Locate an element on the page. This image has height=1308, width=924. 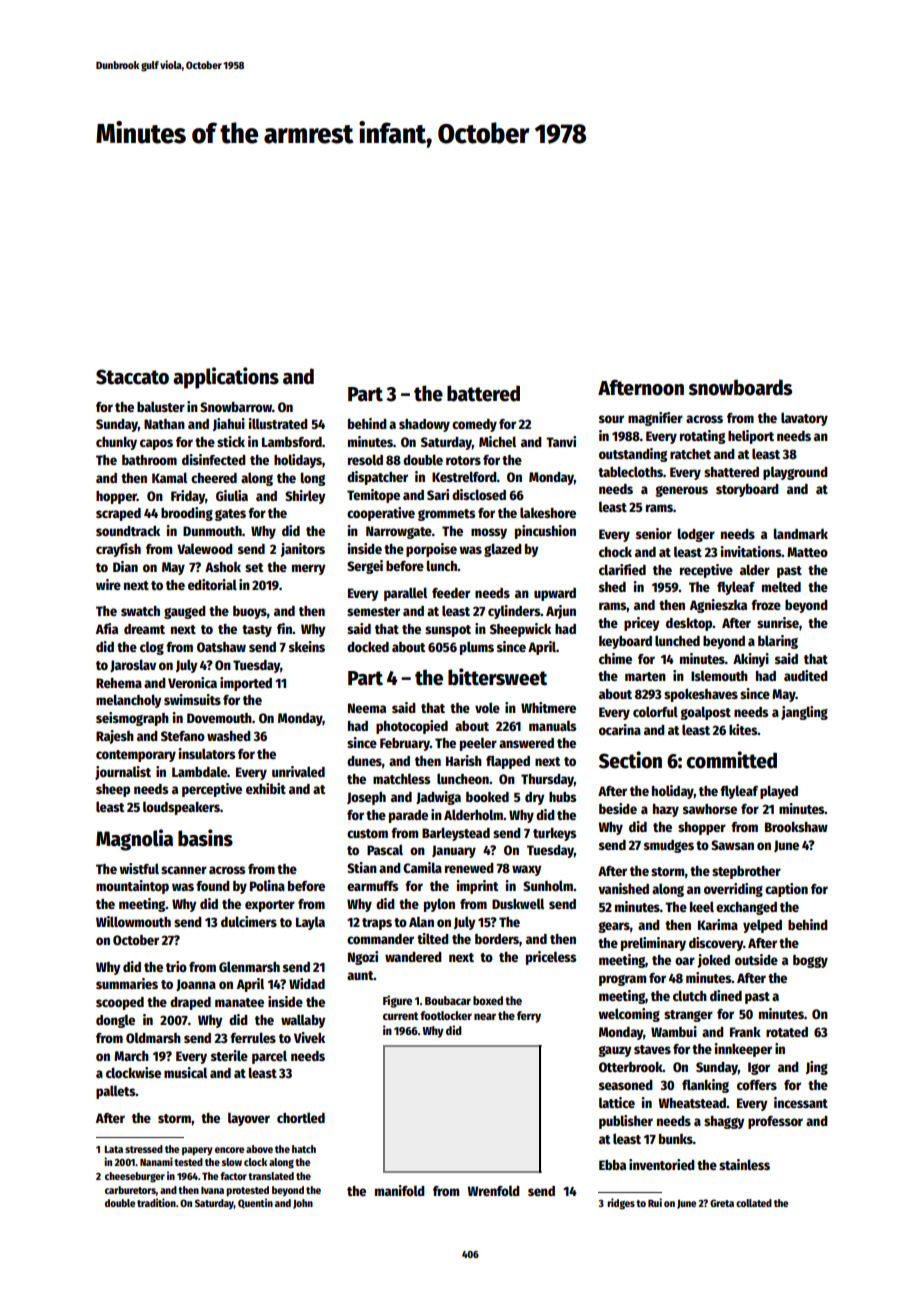
applications is located at coordinates (226, 378).
